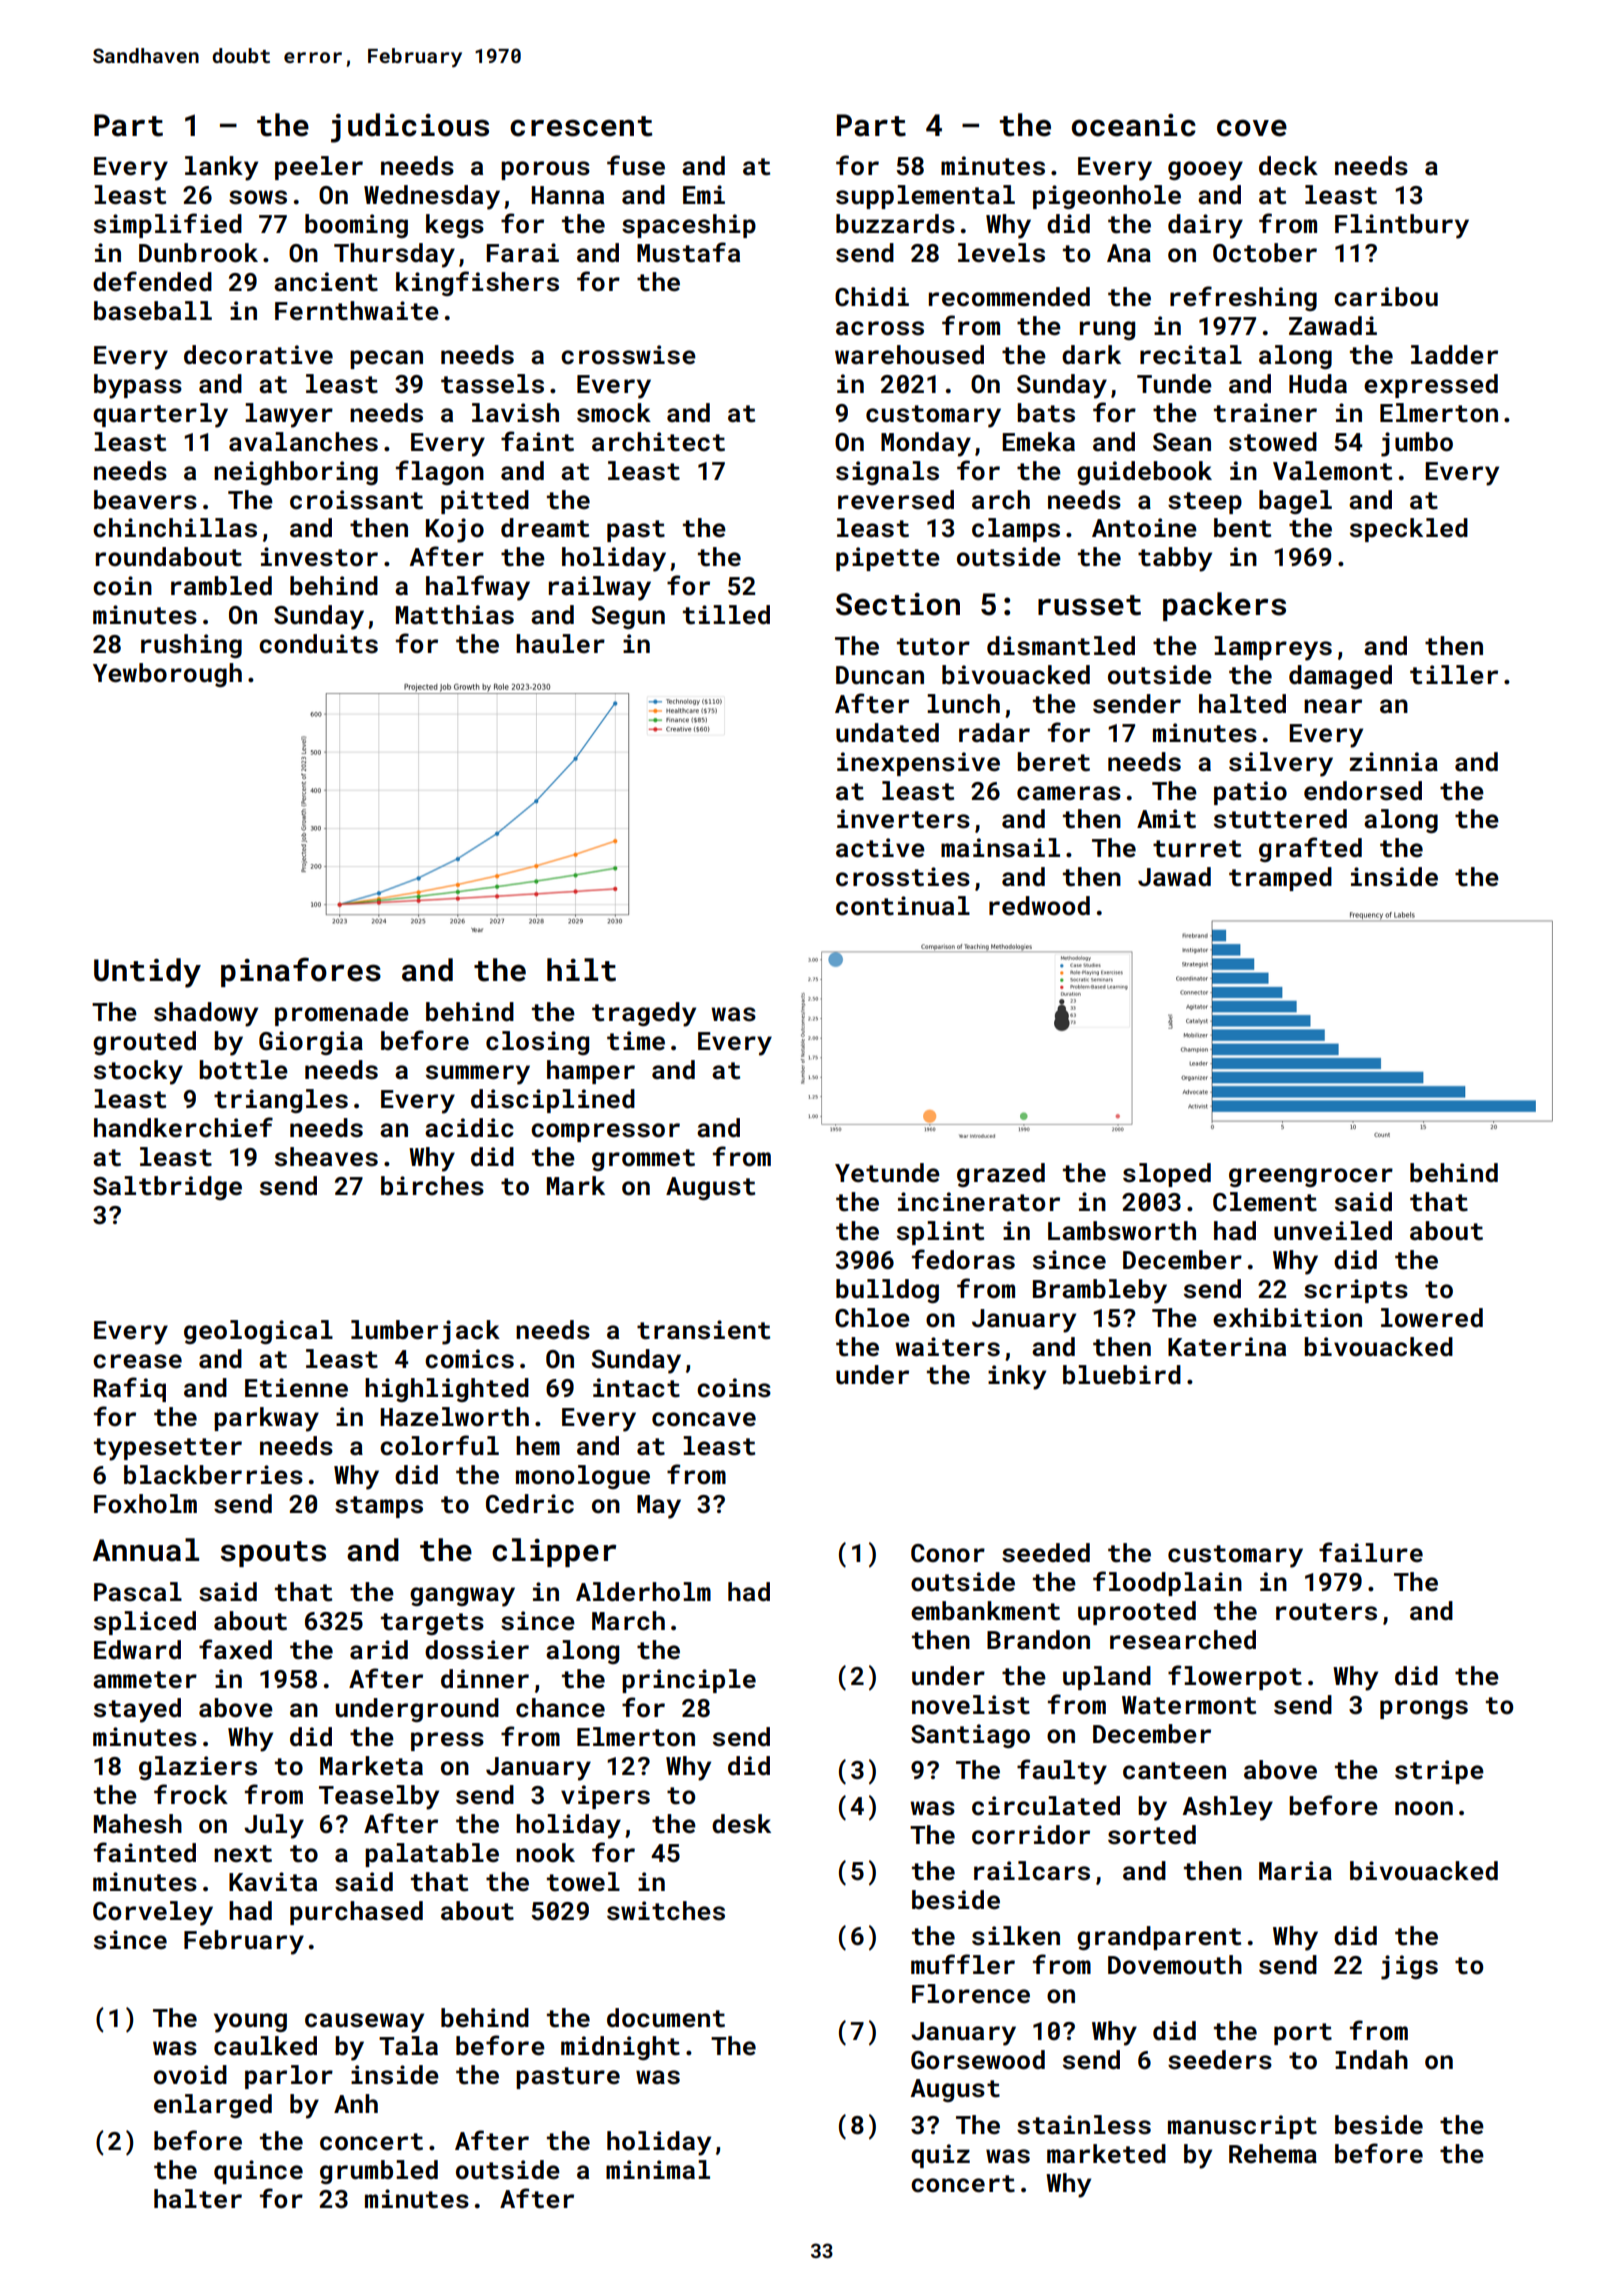  What do you see at coordinates (469, 1128) in the document?
I see `acidic` at bounding box center [469, 1128].
